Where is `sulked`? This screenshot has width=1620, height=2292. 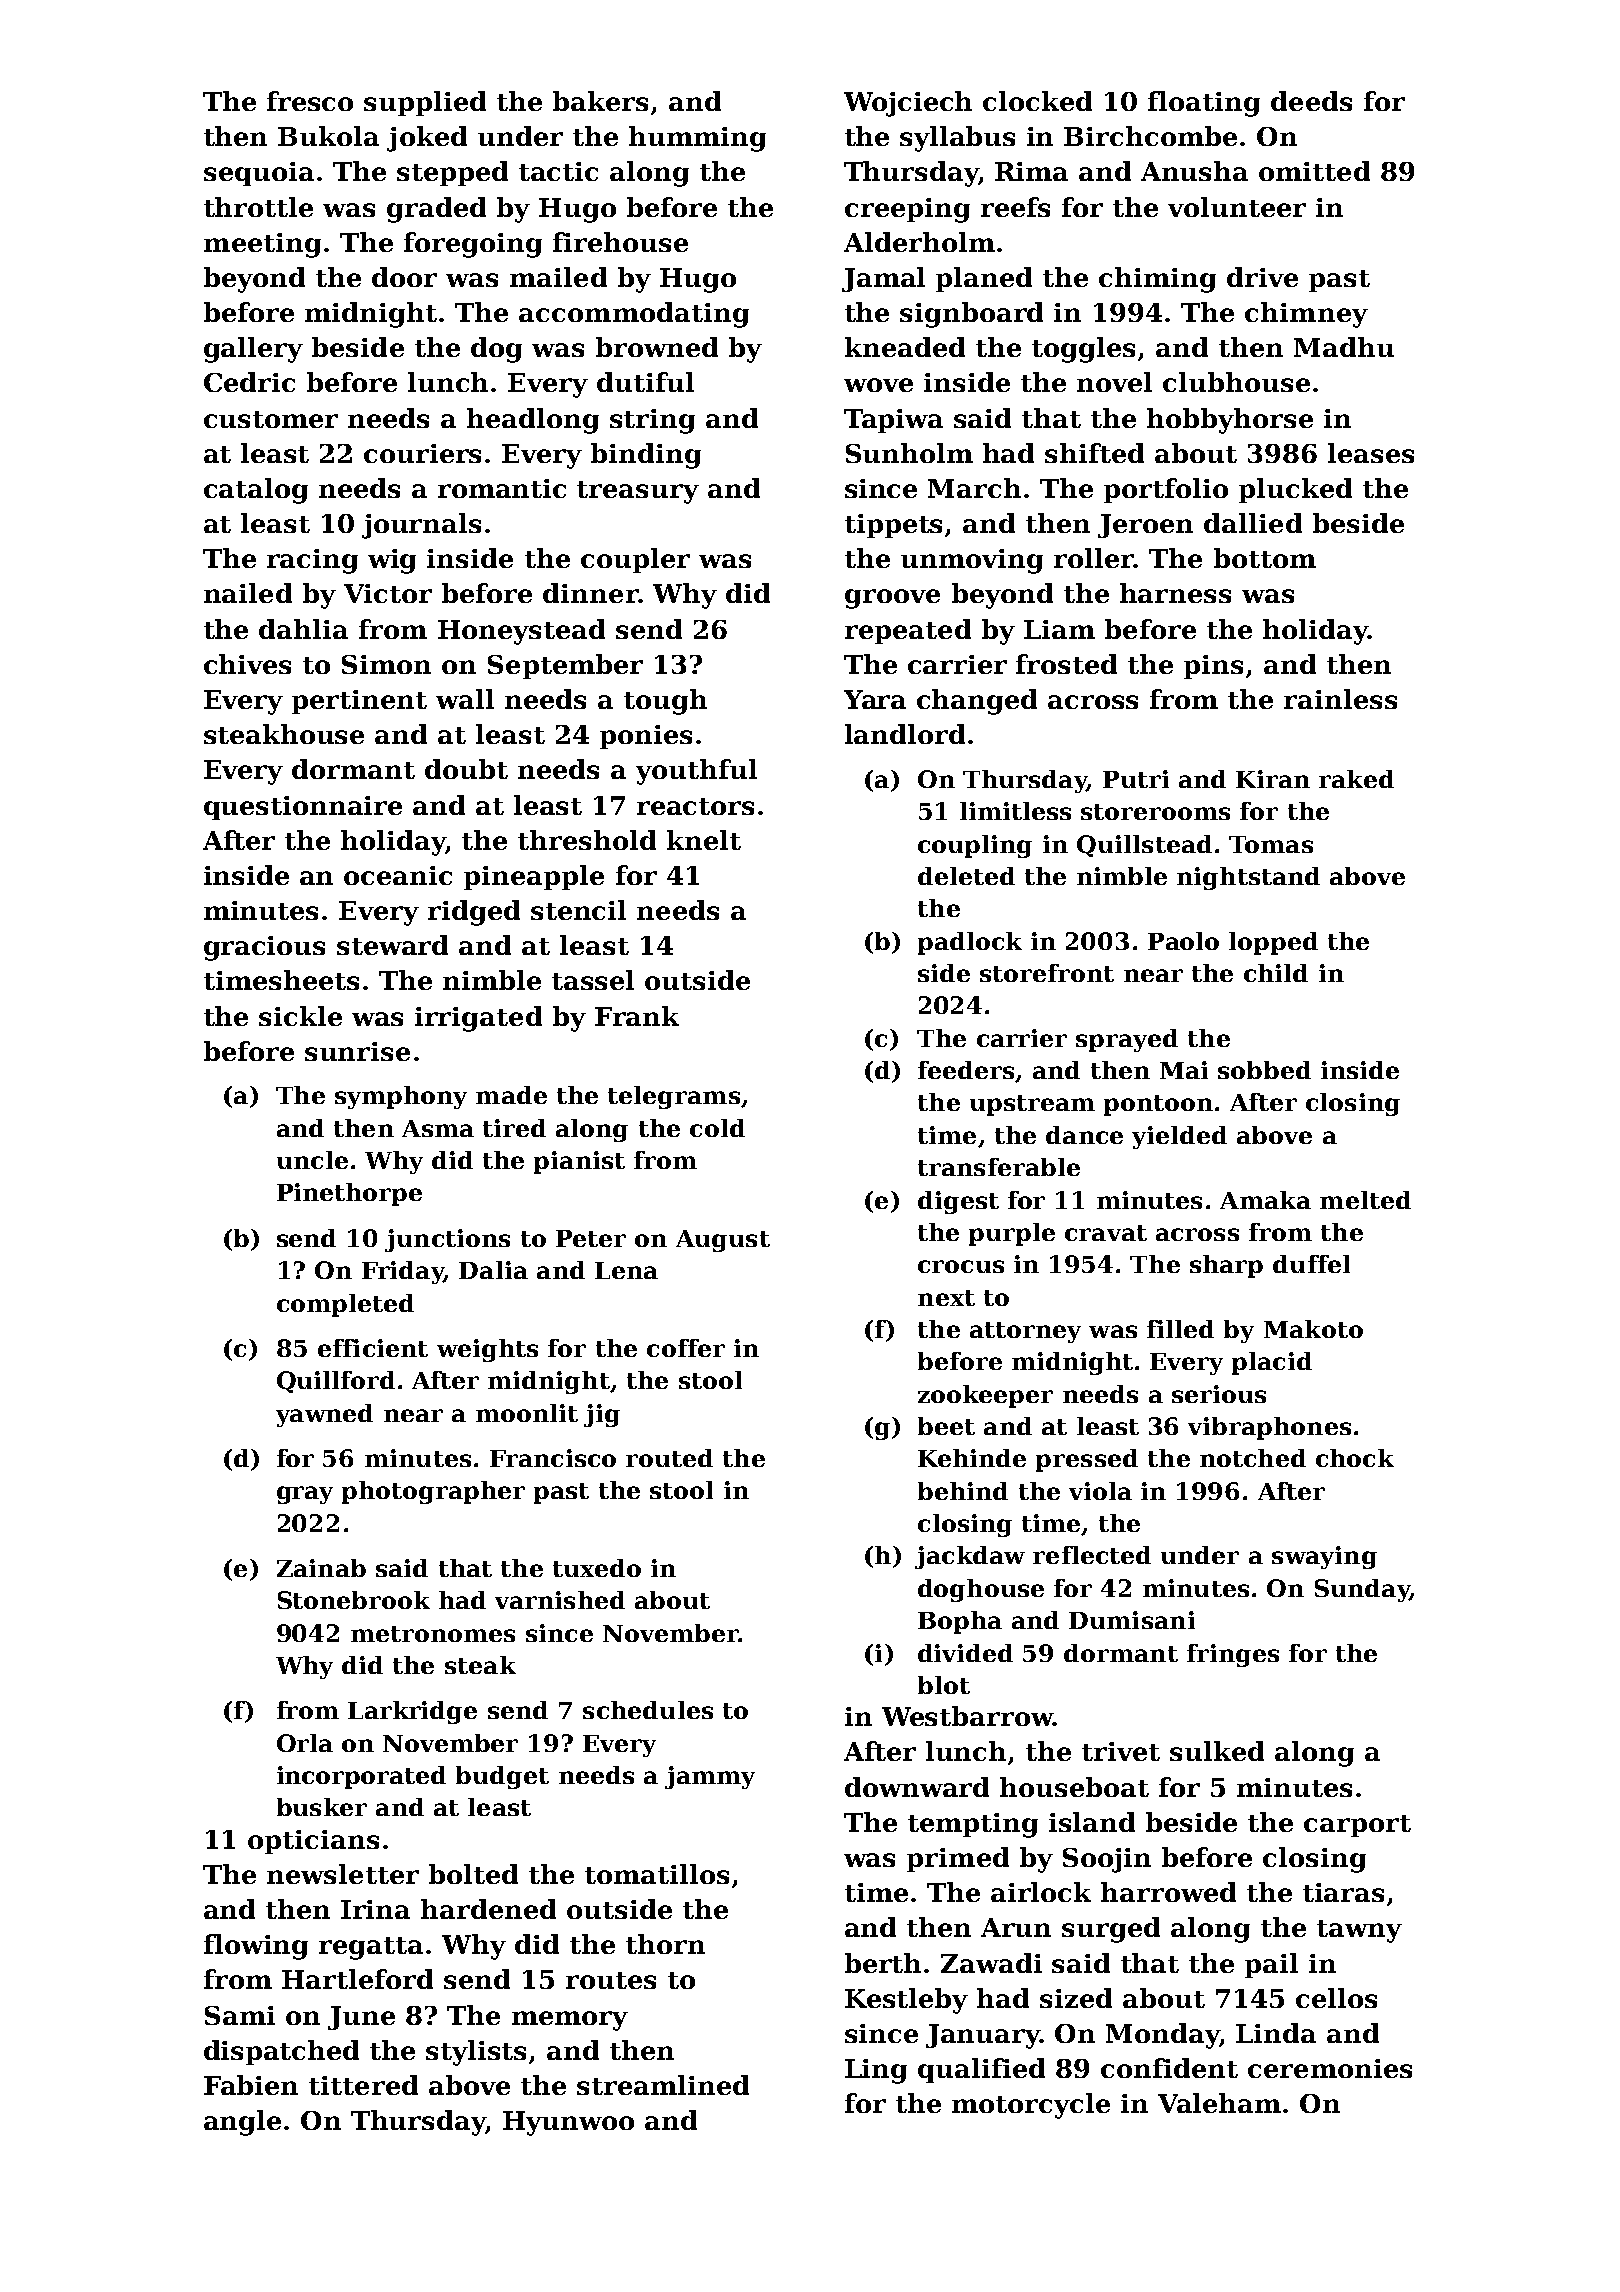
sulked is located at coordinates (1217, 1751).
